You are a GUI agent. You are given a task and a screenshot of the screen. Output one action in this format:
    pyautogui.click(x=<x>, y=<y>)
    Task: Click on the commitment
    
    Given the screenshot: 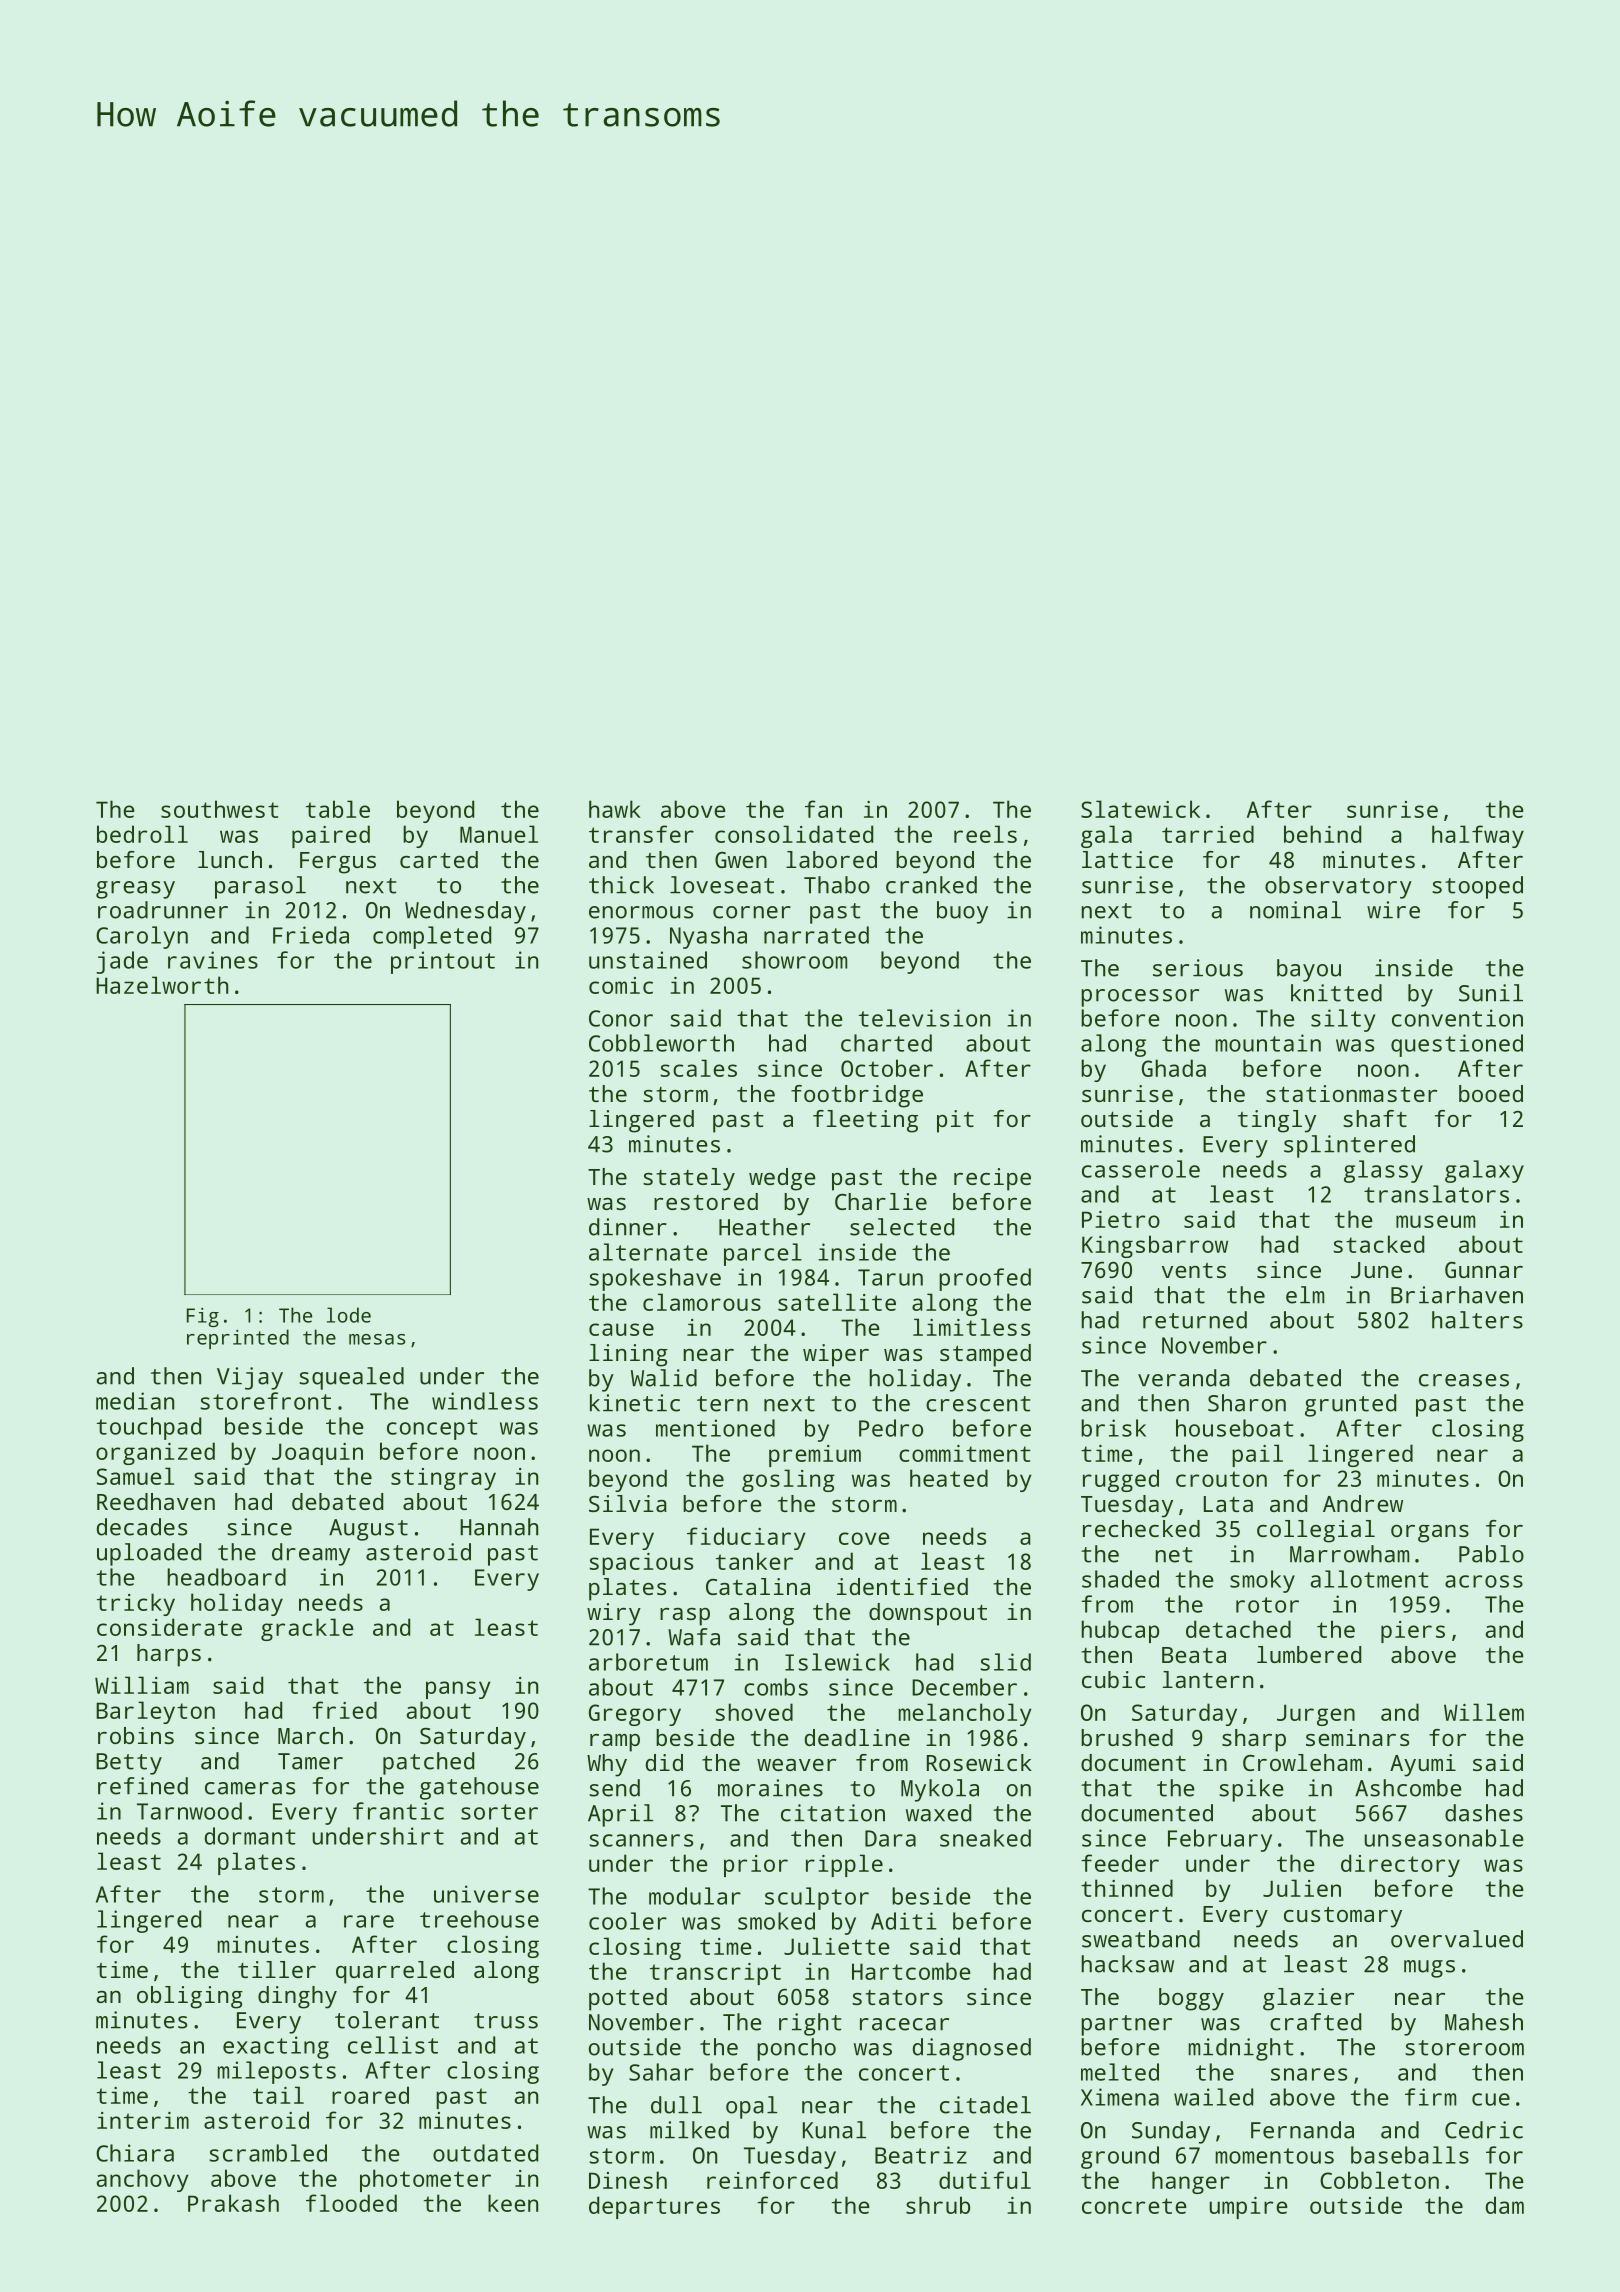 What is the action you would take?
    pyautogui.click(x=965, y=1453)
